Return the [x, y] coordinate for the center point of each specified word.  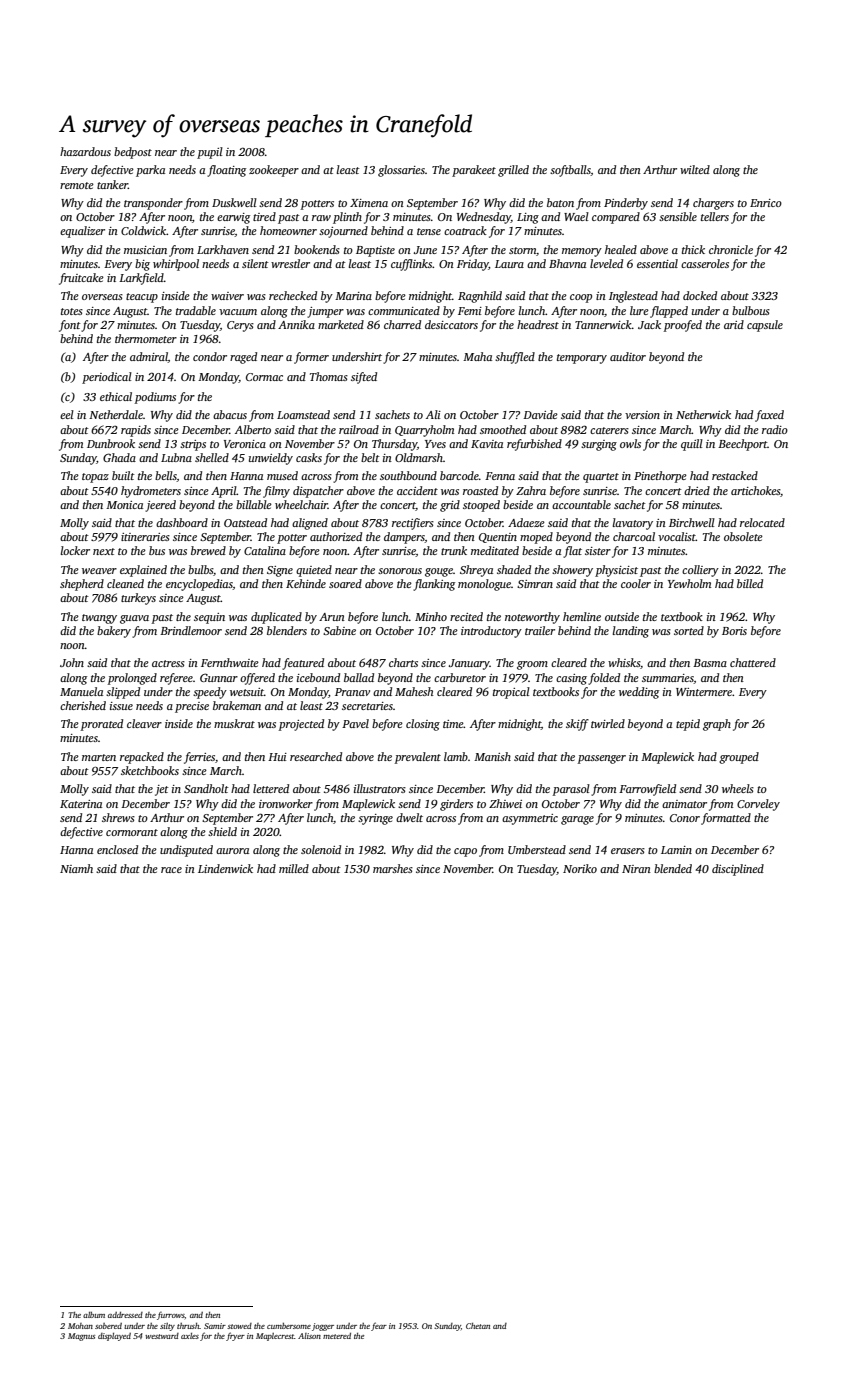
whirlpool [176, 265]
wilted [695, 169]
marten [99, 757]
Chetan [478, 1326]
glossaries [401, 171]
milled [294, 868]
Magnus [81, 1337]
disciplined [738, 870]
